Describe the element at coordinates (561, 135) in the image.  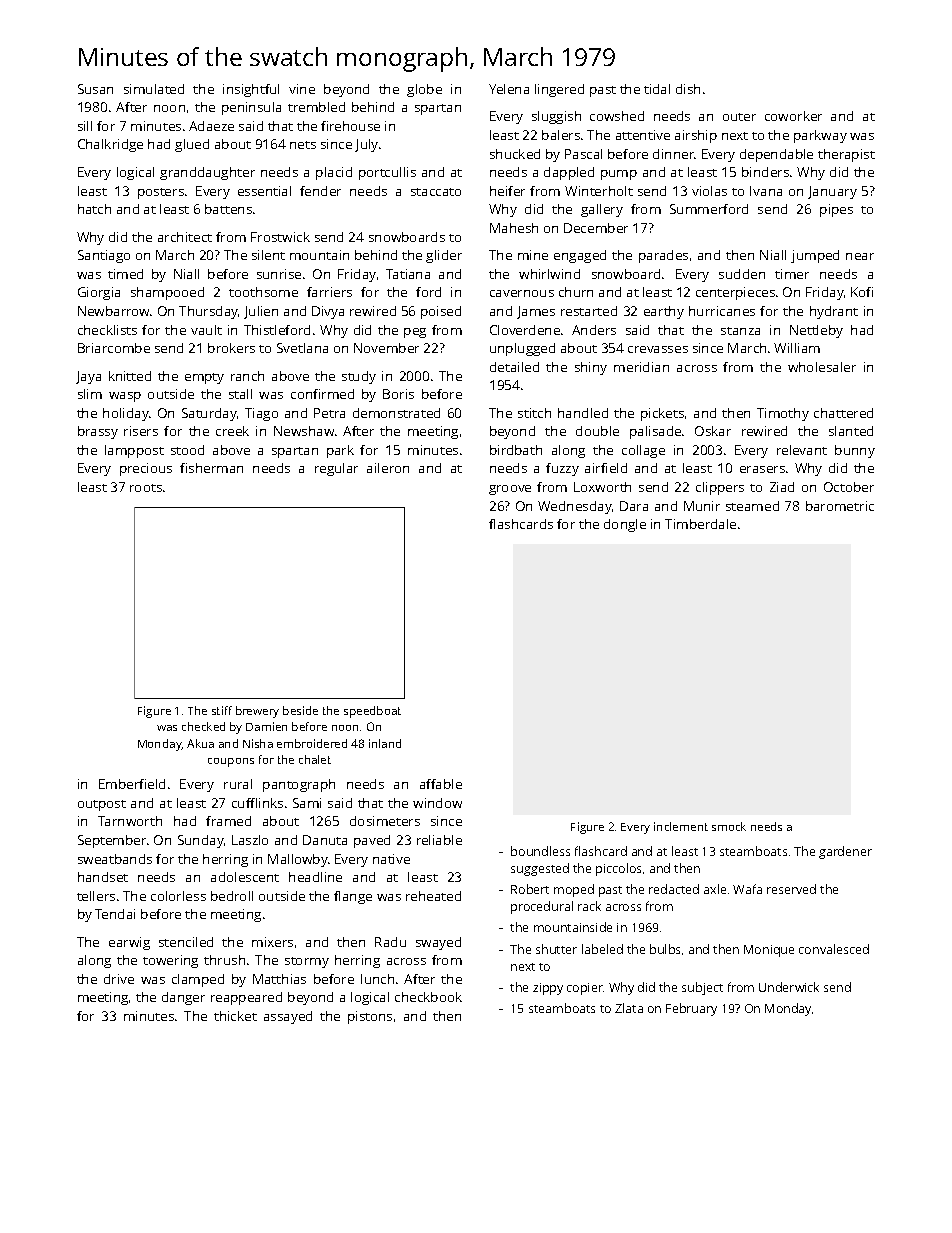
I see `balers` at that location.
